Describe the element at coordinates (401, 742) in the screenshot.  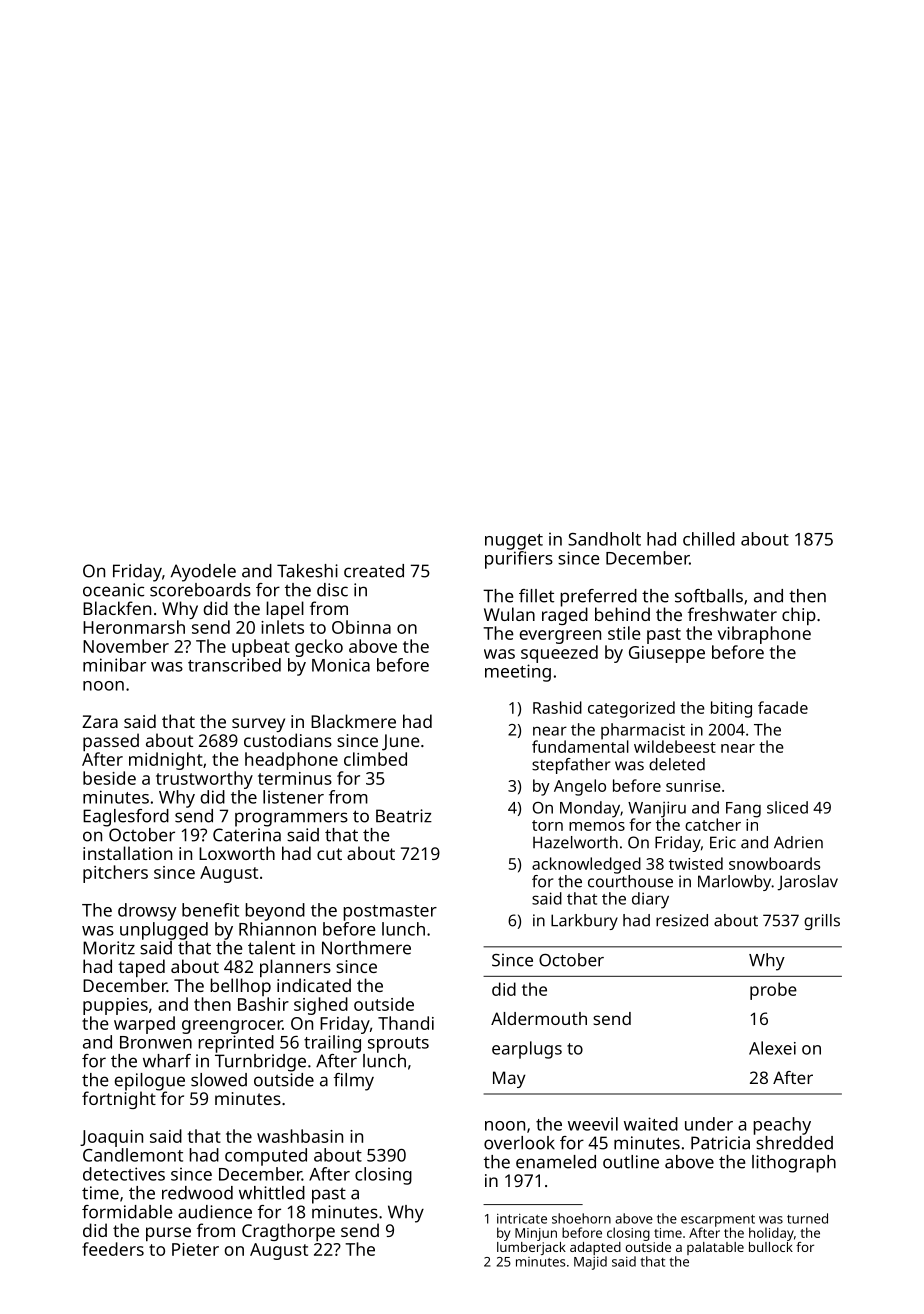
I see `June` at that location.
